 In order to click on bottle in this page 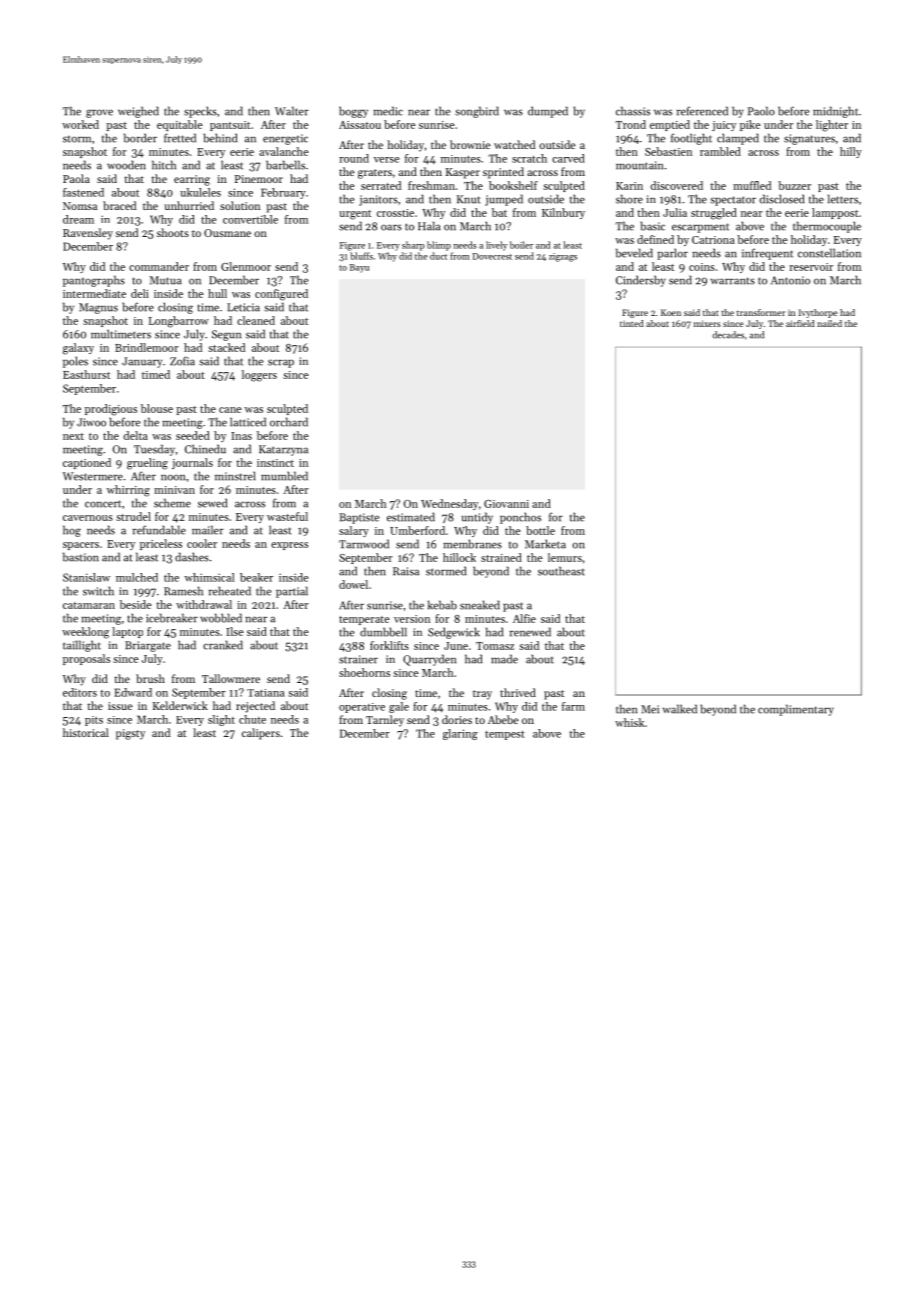, I will do `click(540, 530)`.
